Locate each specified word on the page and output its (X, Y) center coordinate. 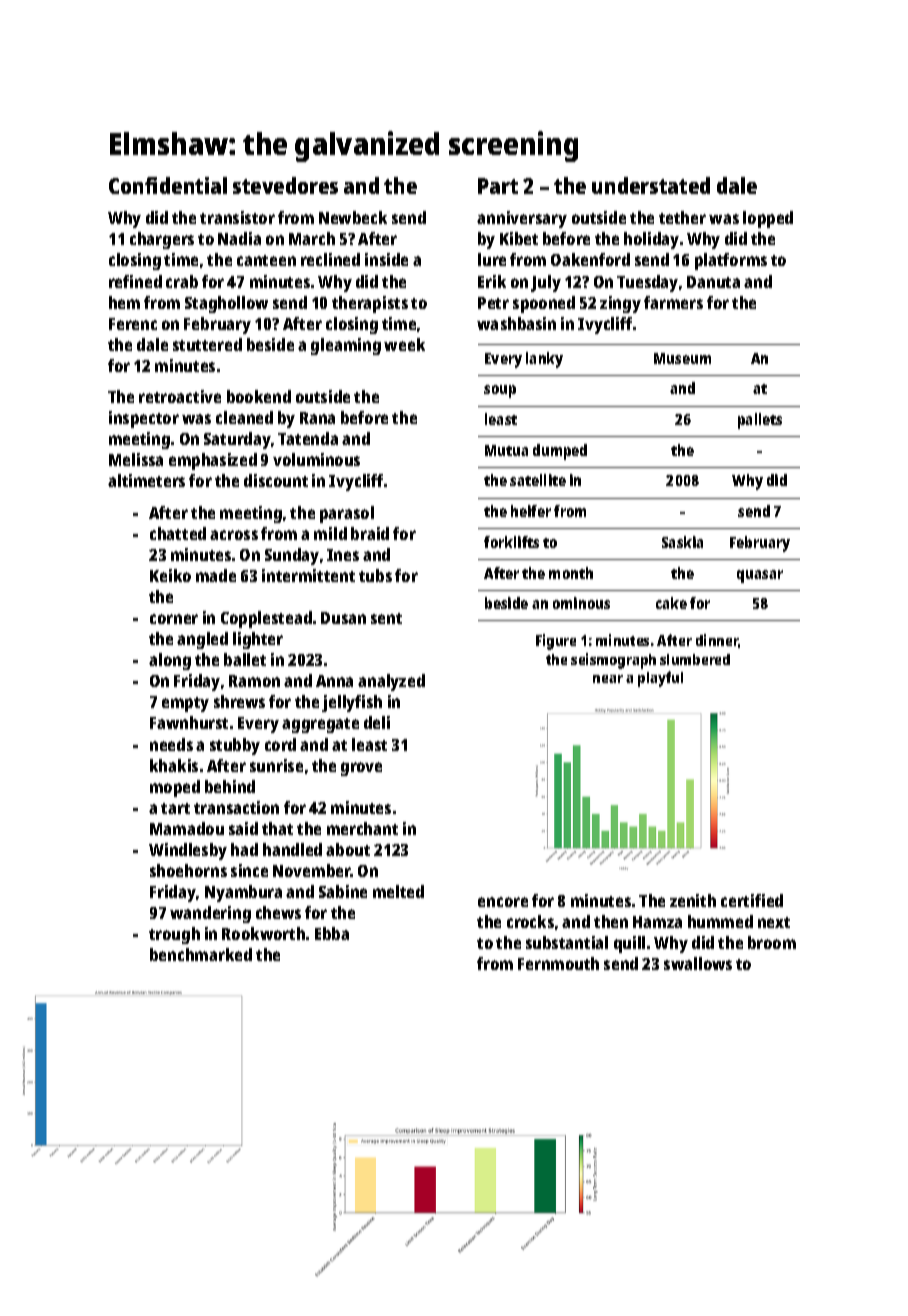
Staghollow (226, 304)
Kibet (519, 238)
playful (660, 679)
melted (398, 891)
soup (500, 391)
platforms (731, 261)
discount (276, 480)
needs (171, 744)
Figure (556, 642)
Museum (682, 358)
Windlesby (188, 851)
